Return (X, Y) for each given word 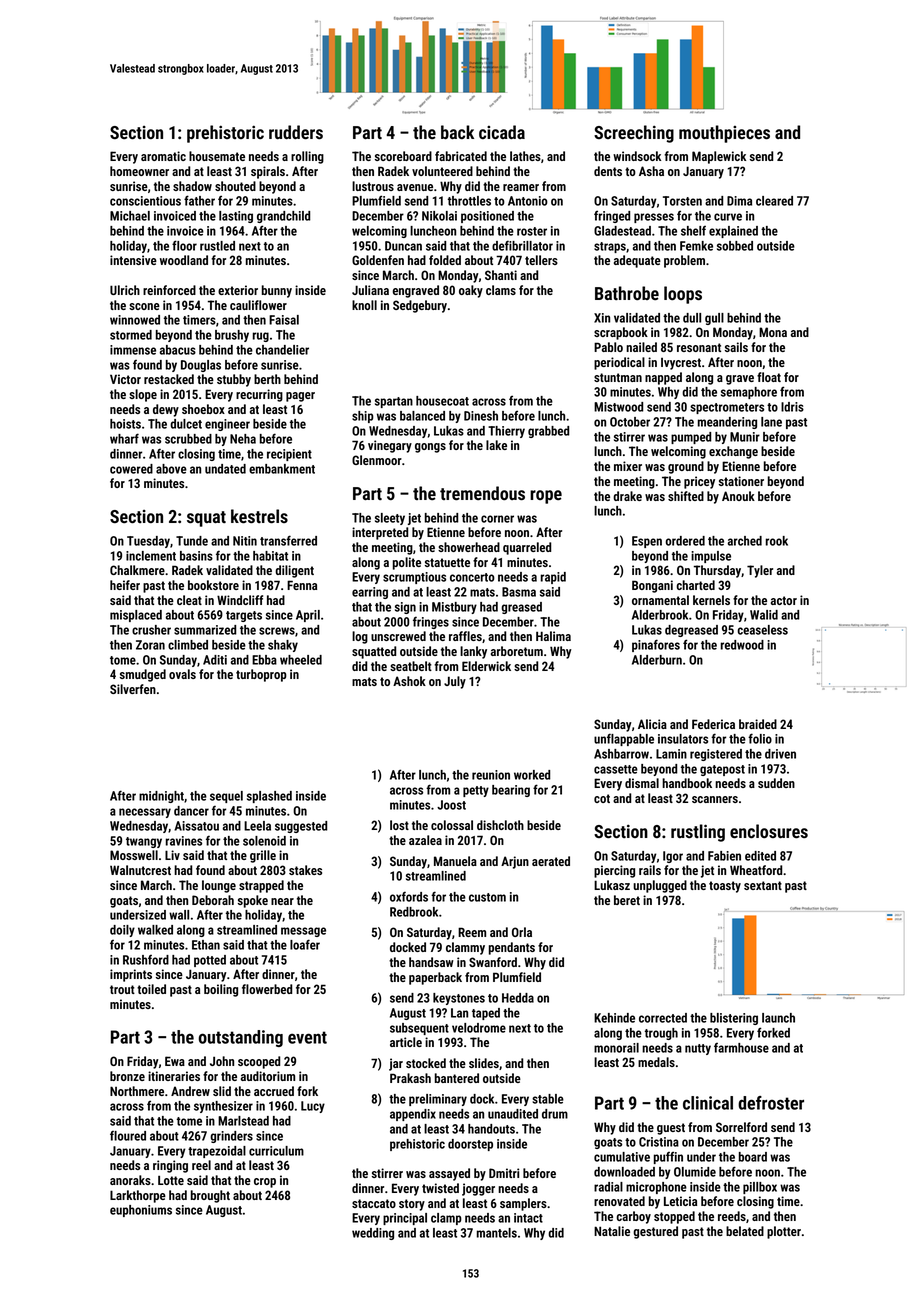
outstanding (241, 1038)
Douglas (201, 366)
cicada (502, 132)
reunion (491, 775)
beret (627, 900)
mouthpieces (724, 134)
